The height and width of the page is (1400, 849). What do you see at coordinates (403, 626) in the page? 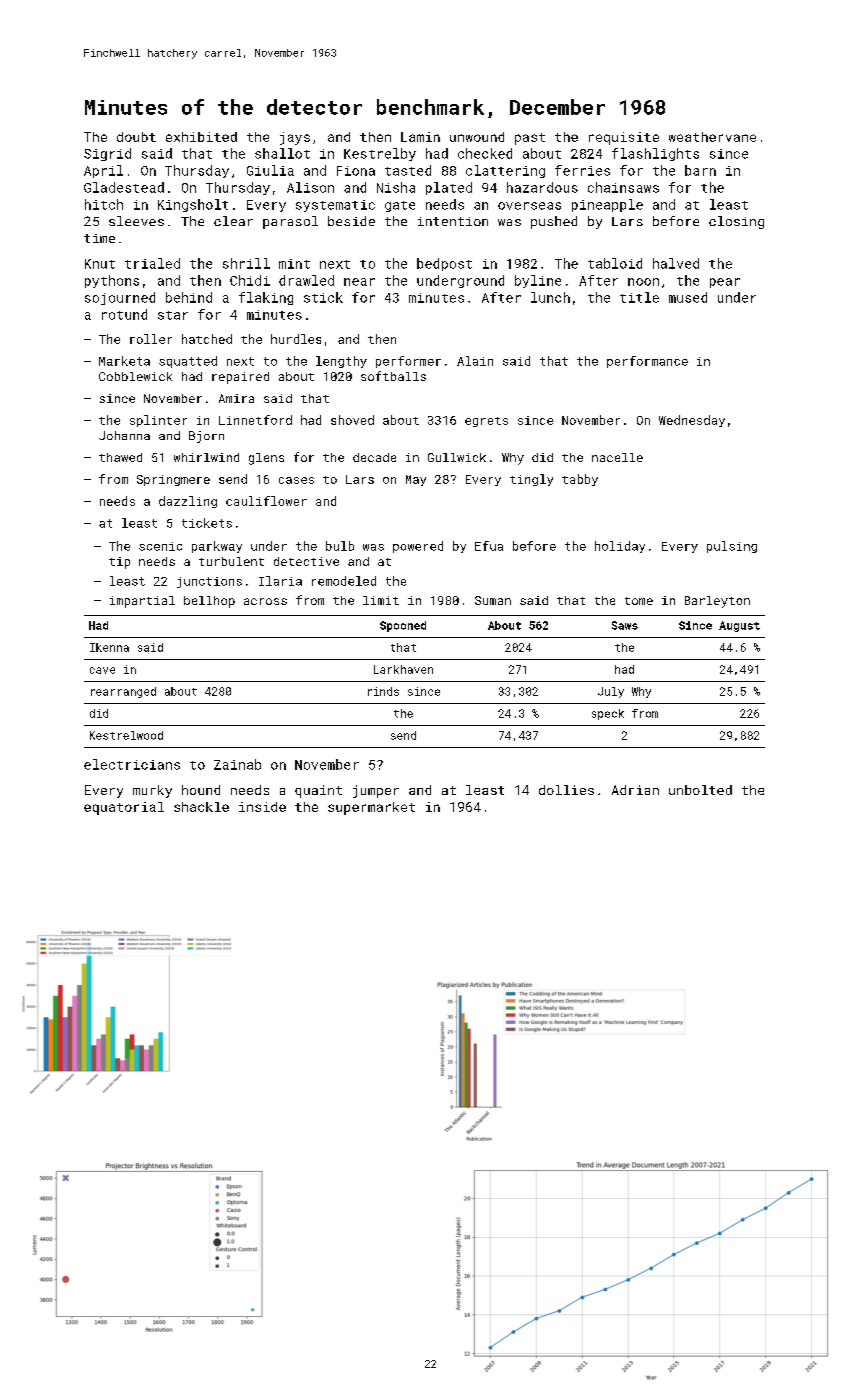
I see `Spooned` at bounding box center [403, 626].
